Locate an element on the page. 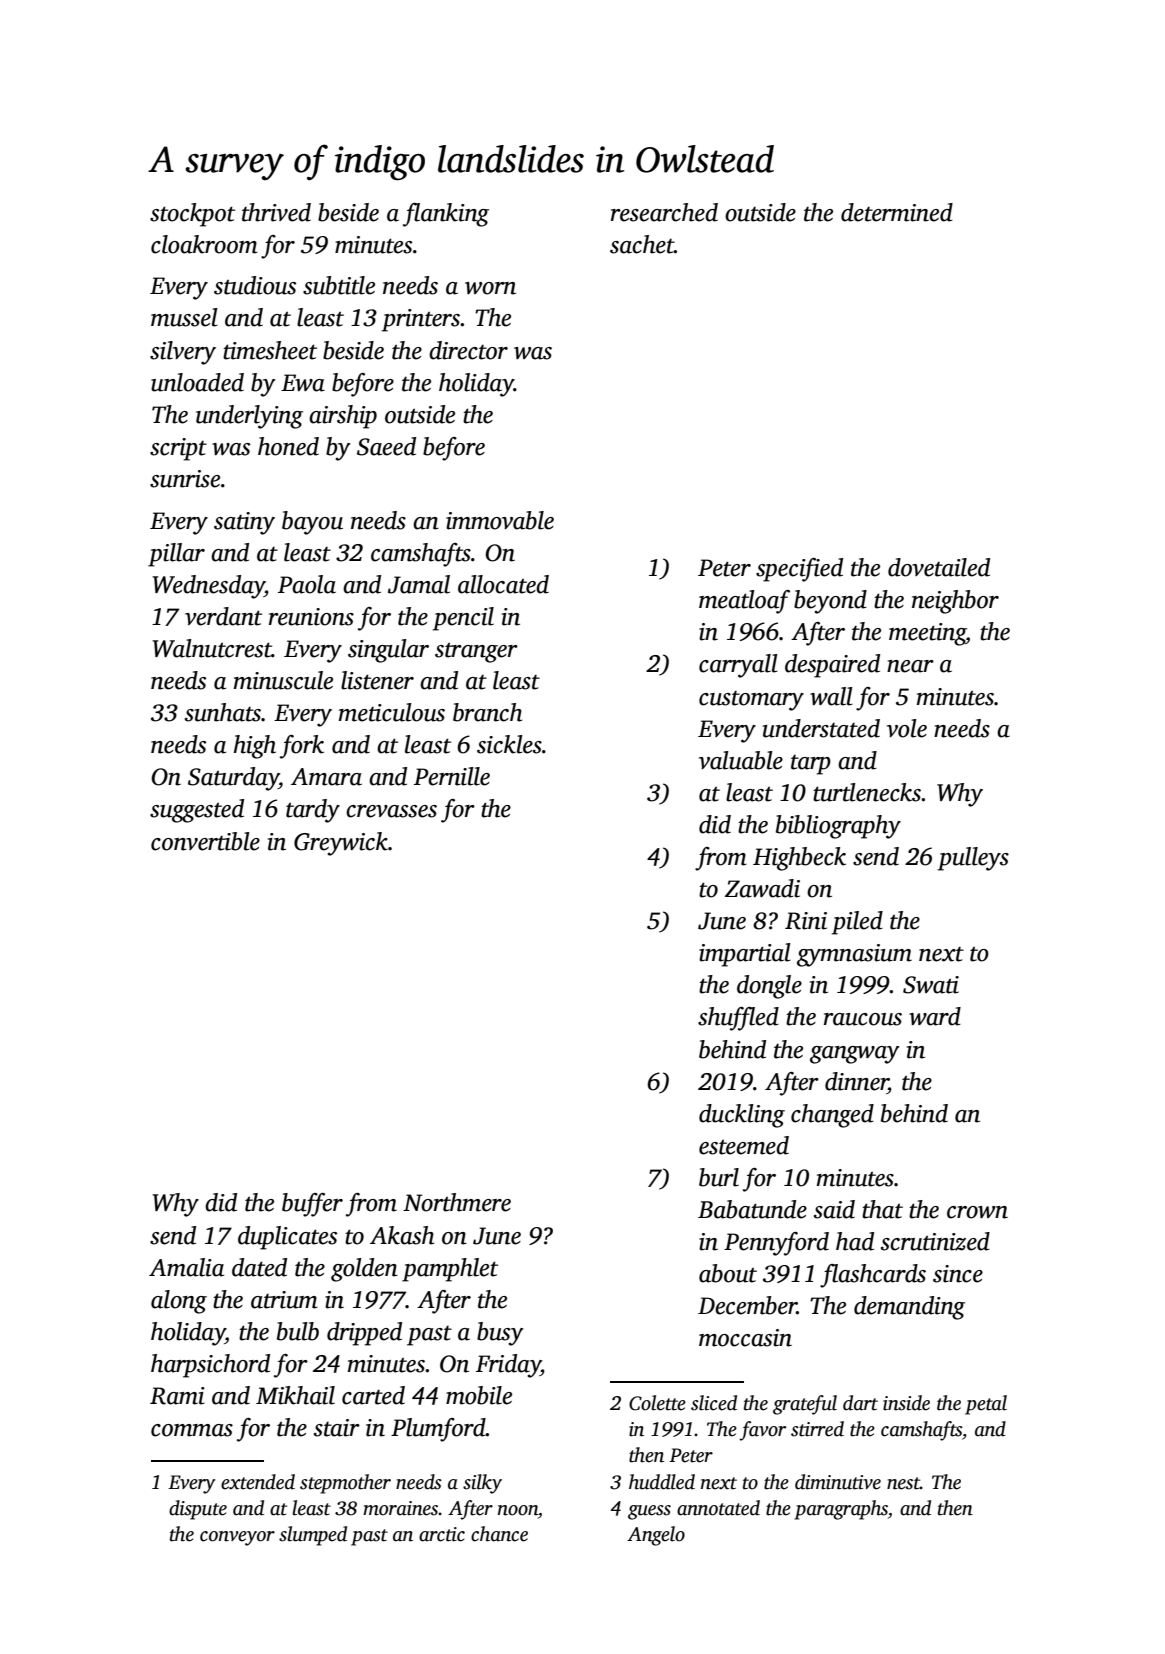 Image resolution: width=1165 pixels, height=1654 pixels. stockpot is located at coordinates (192, 215).
